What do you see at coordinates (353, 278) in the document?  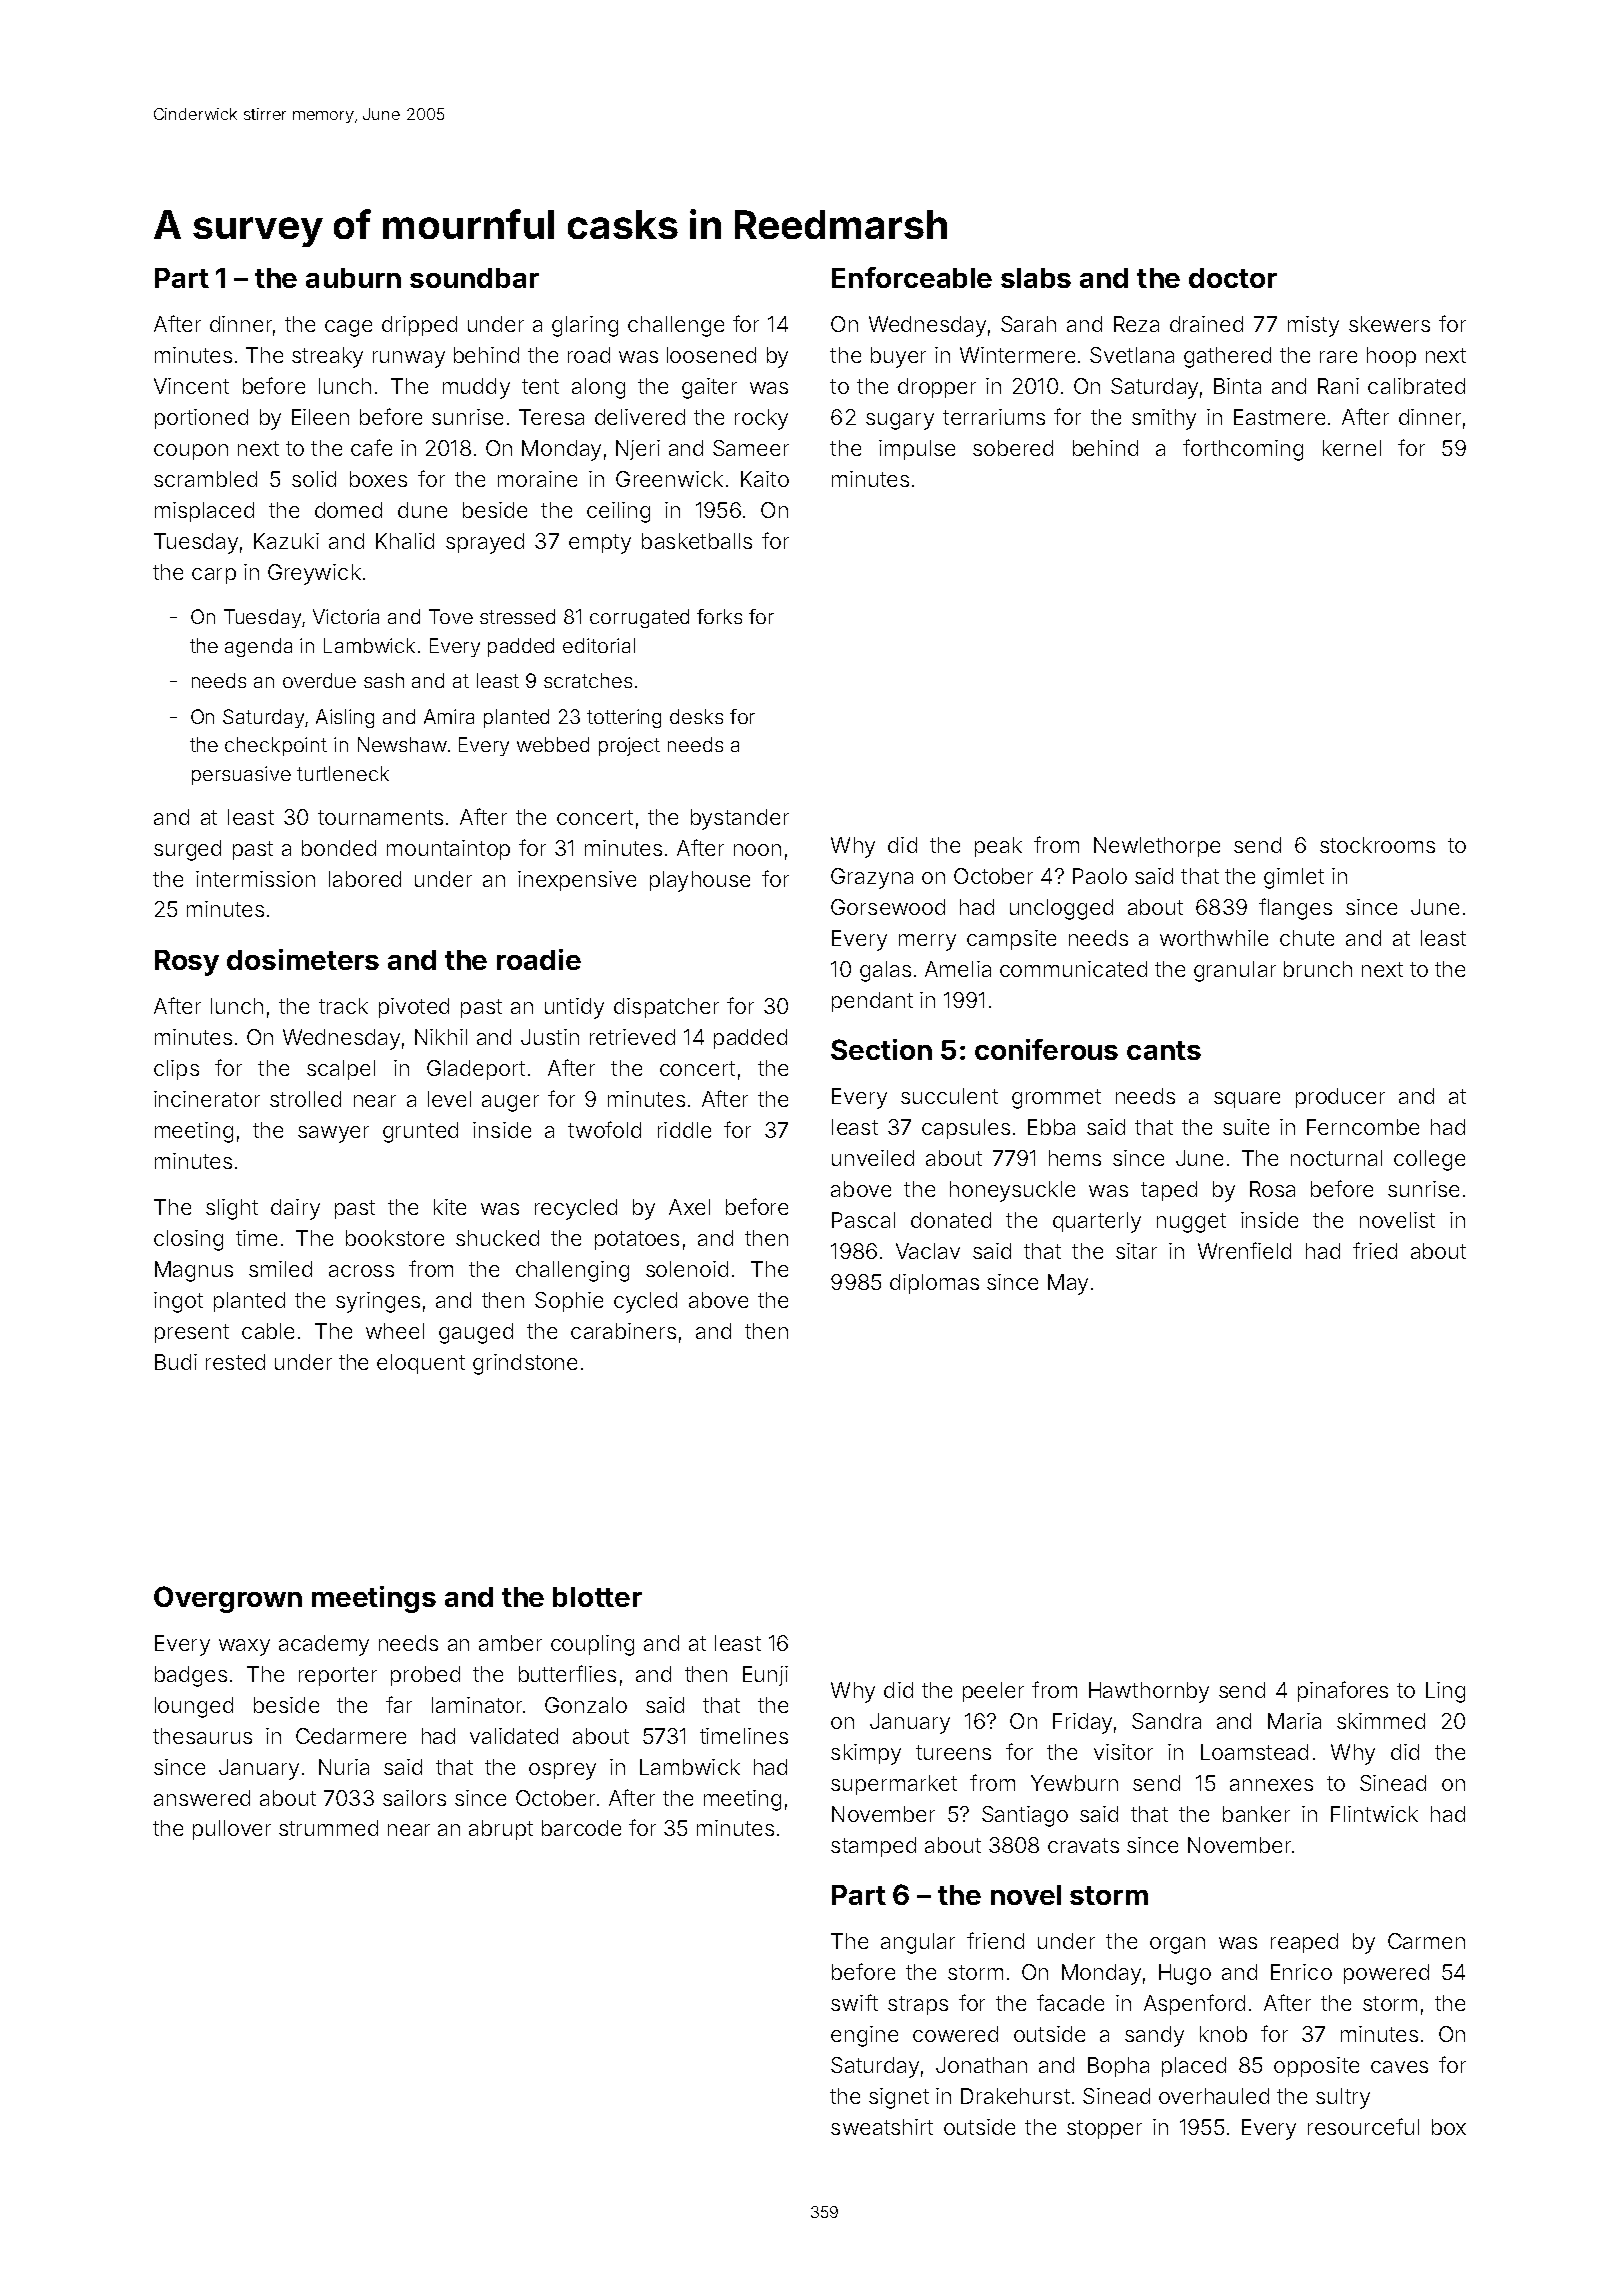 I see `auburn` at bounding box center [353, 278].
